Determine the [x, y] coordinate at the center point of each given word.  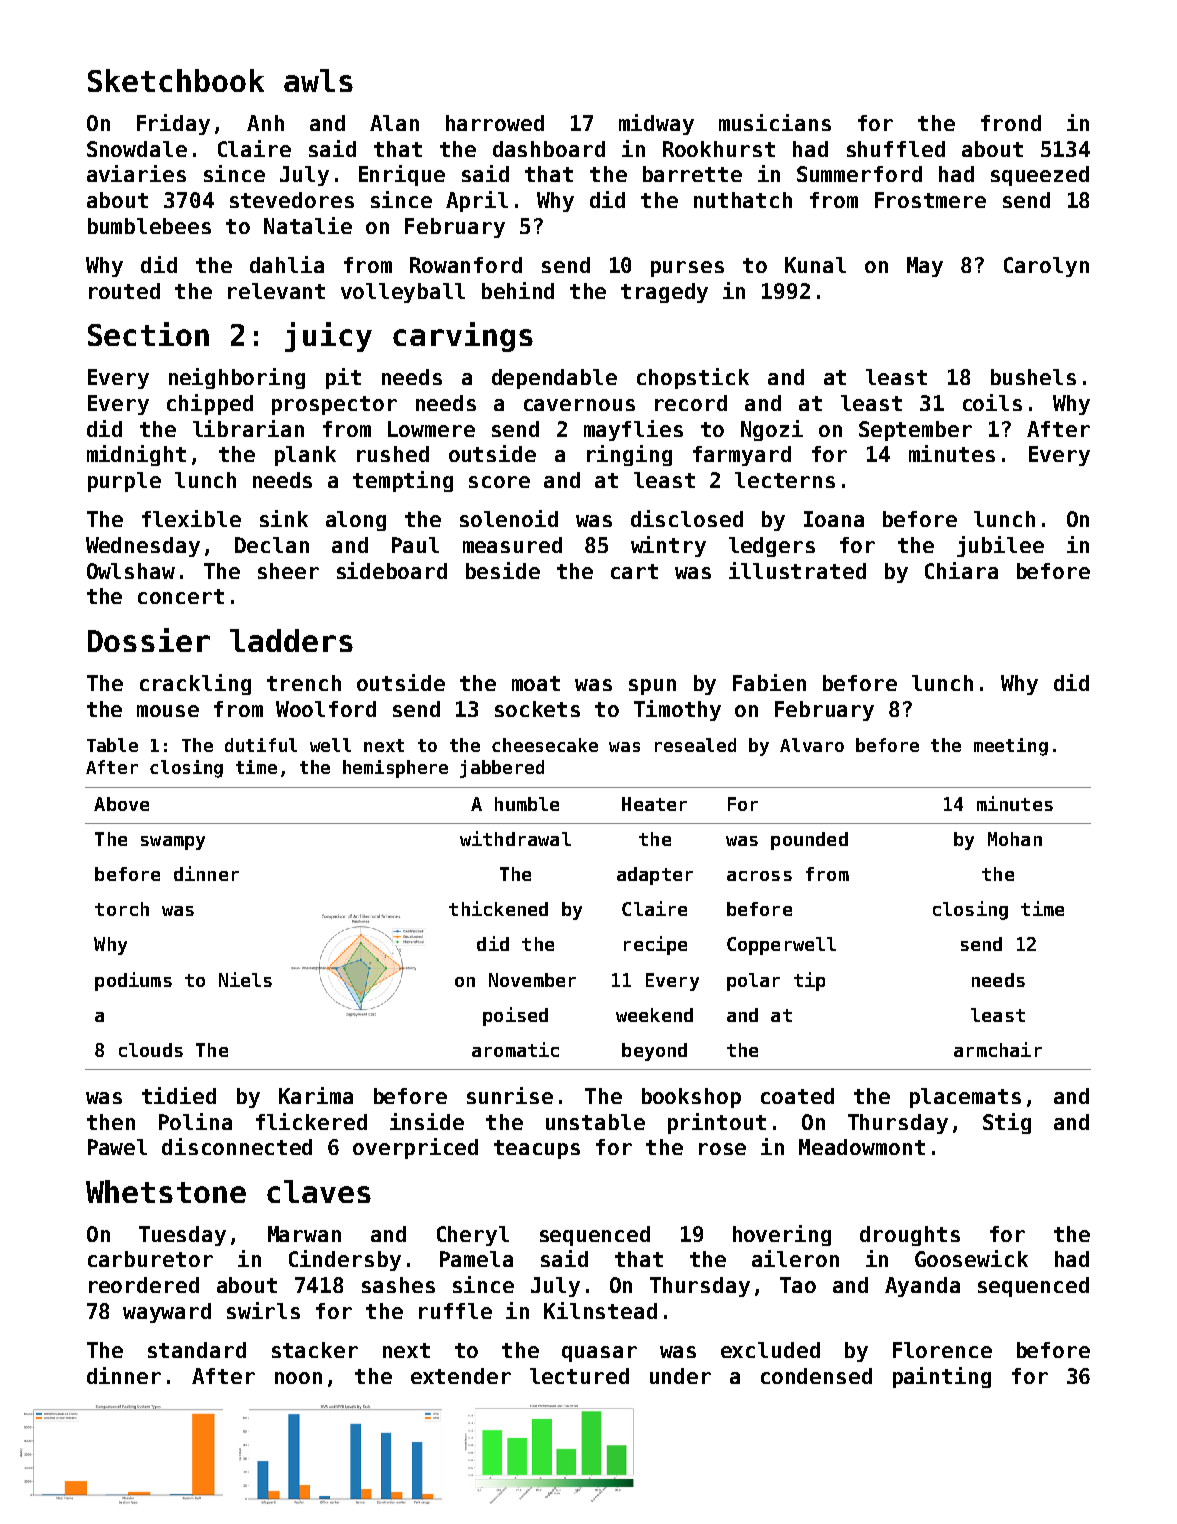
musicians [775, 122]
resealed [695, 745]
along [356, 521]
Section [148, 334]
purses [687, 269]
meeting [1011, 747]
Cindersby [345, 1260]
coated [797, 1096]
